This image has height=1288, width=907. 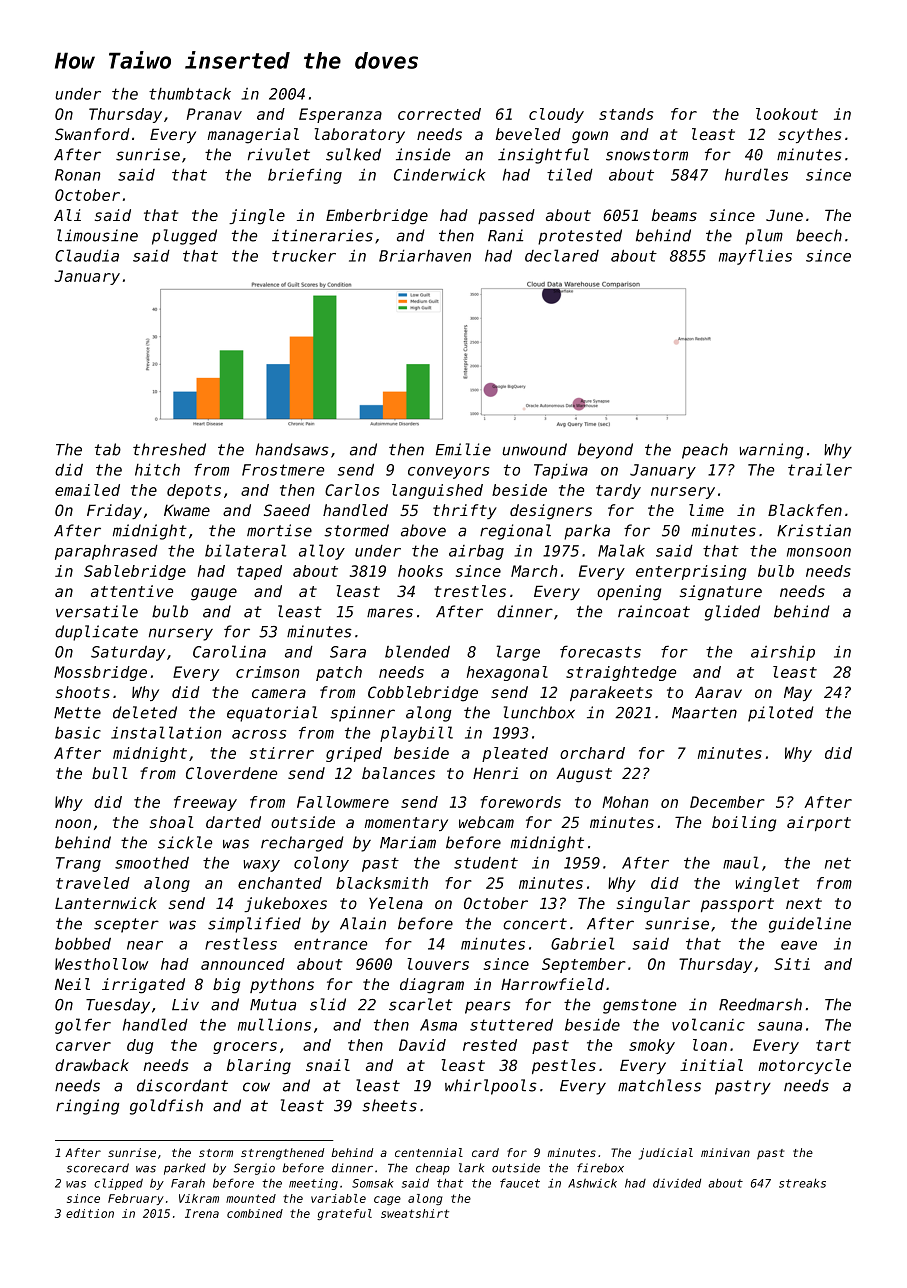 What do you see at coordinates (287, 510) in the image?
I see `Saeed` at bounding box center [287, 510].
